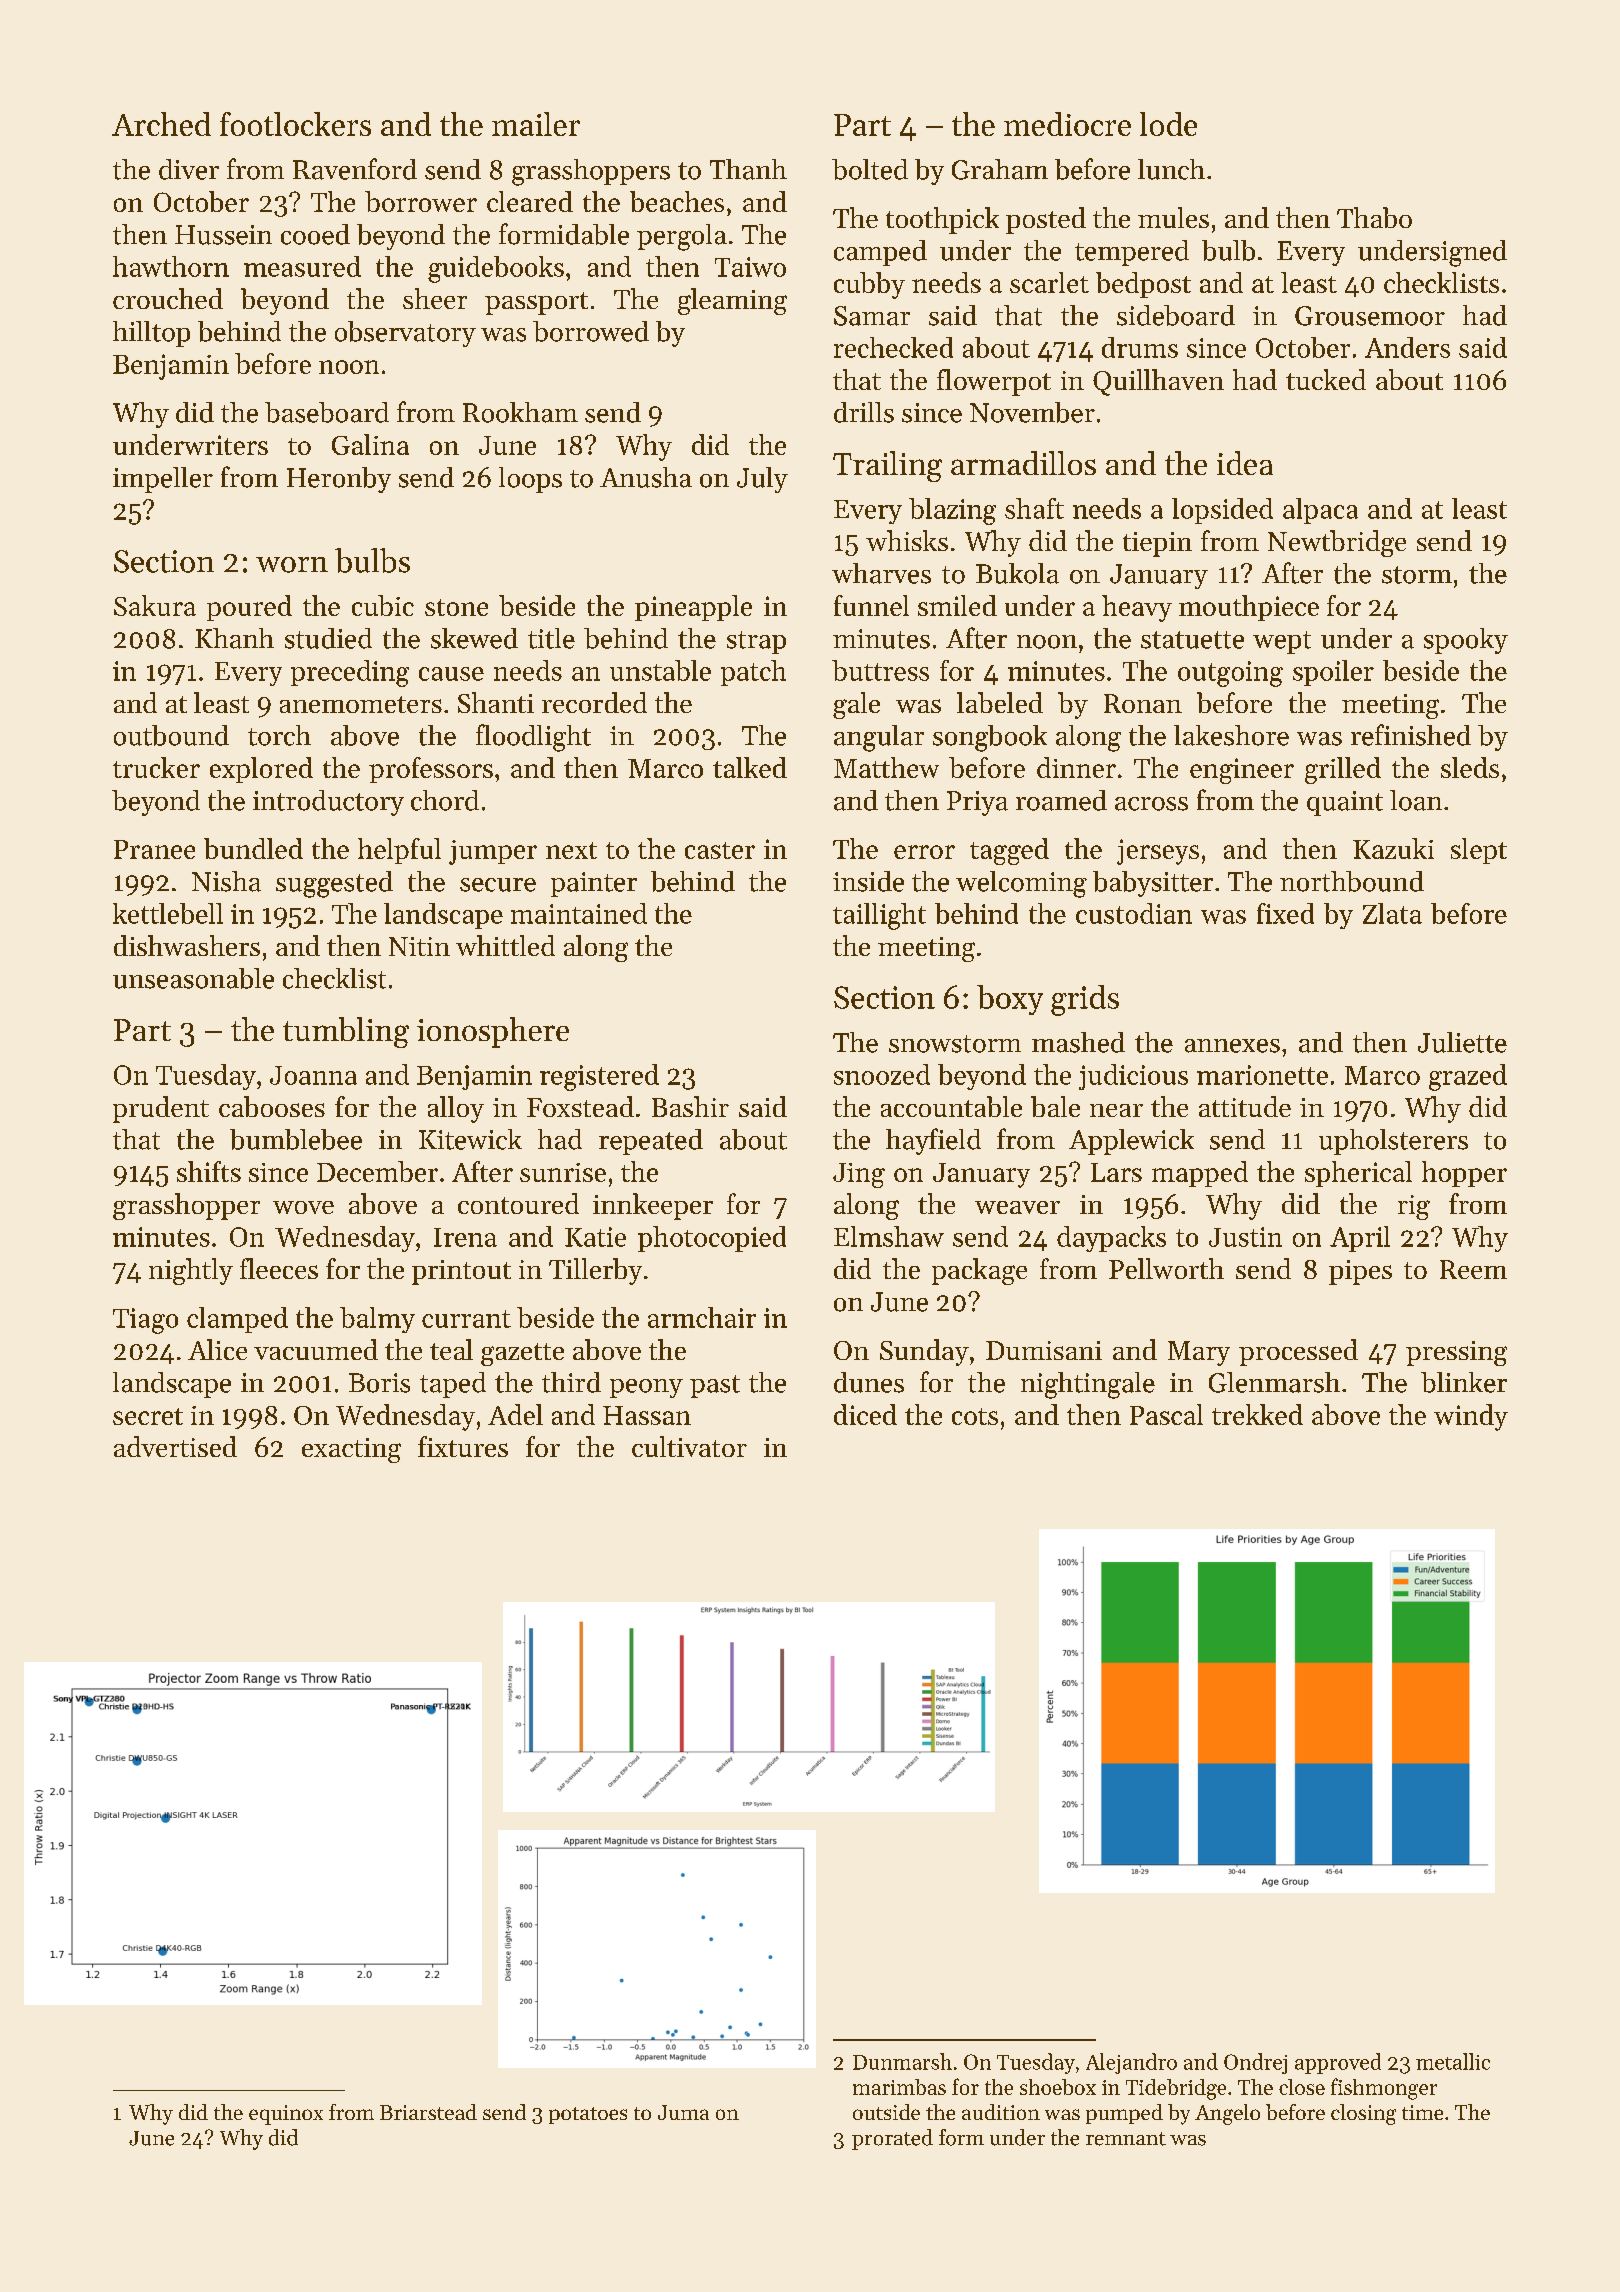 The width and height of the screenshot is (1620, 2292). Describe the element at coordinates (171, 735) in the screenshot. I see `outbound` at that location.
